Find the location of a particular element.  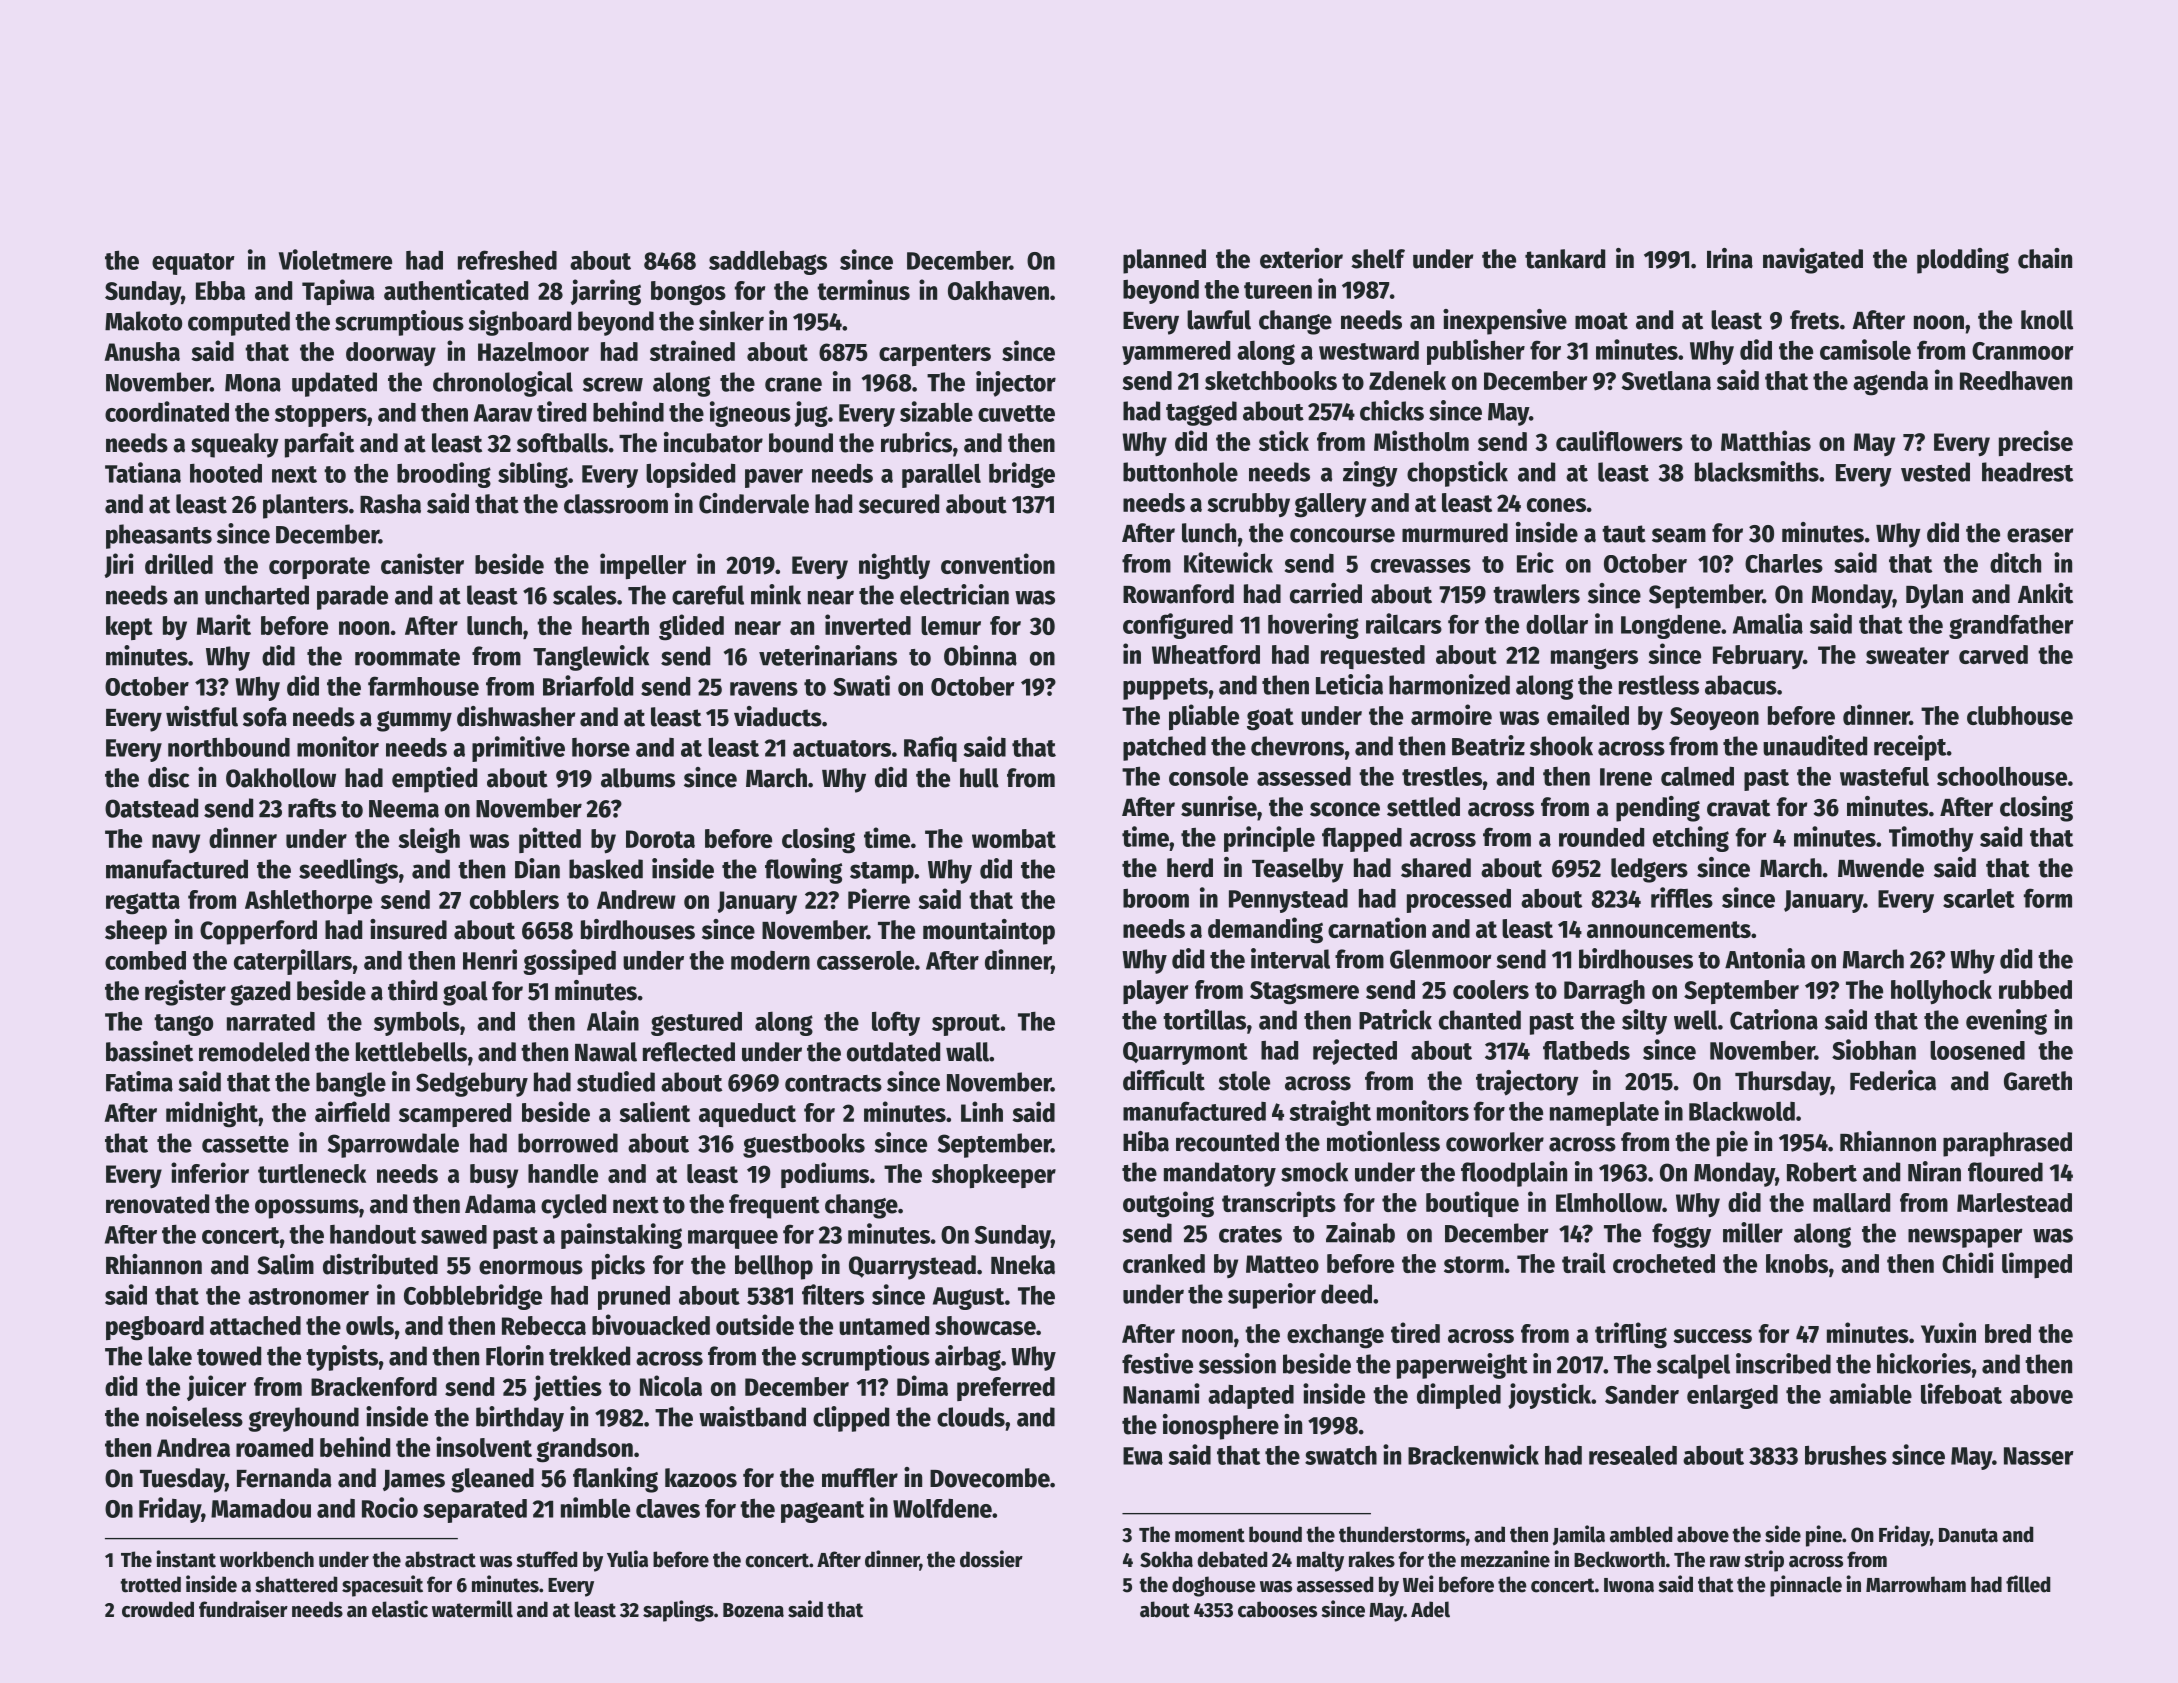

planned is located at coordinates (1164, 261).
